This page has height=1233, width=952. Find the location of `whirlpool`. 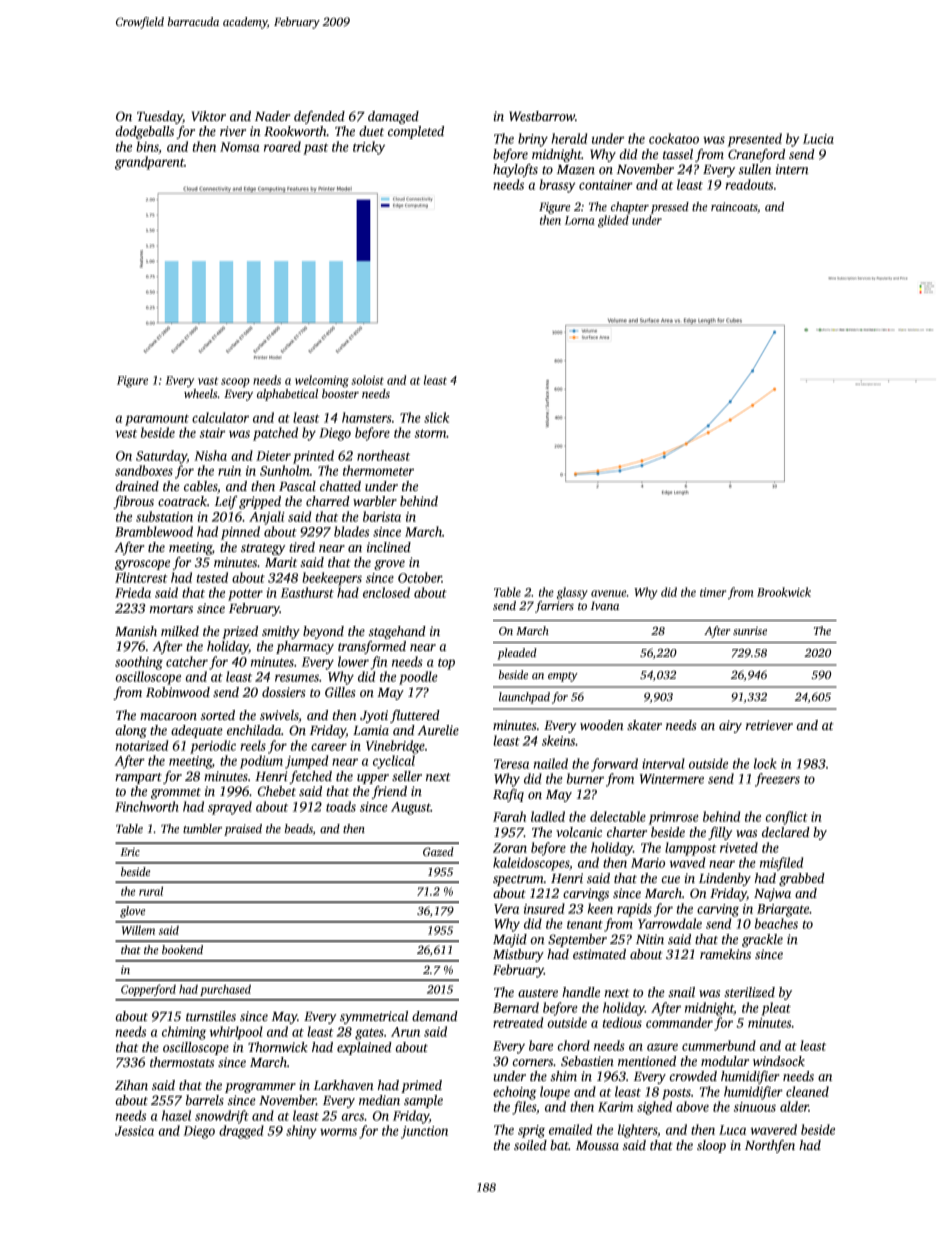

whirlpool is located at coordinates (236, 1033).
